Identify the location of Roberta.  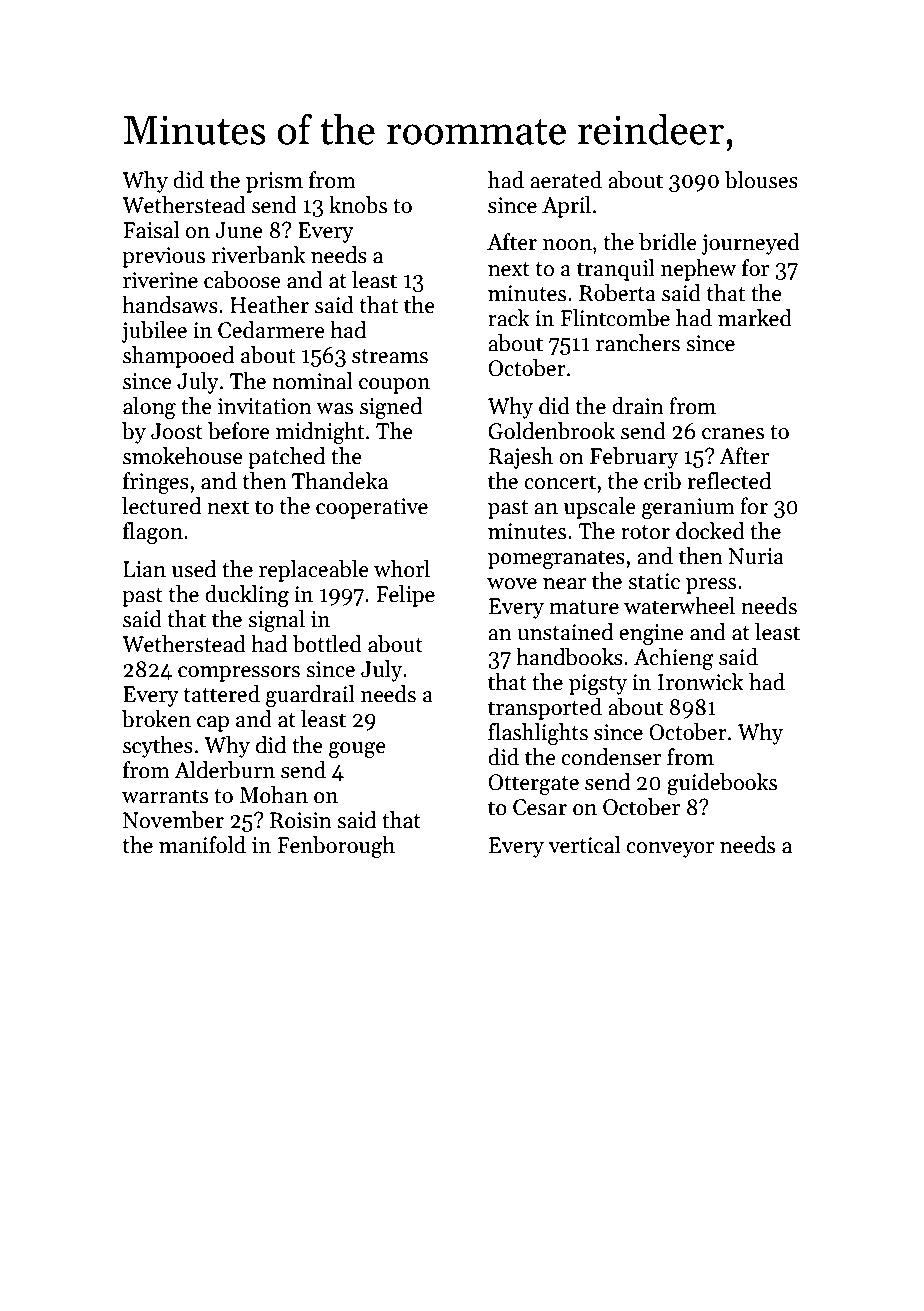
(617, 293).
